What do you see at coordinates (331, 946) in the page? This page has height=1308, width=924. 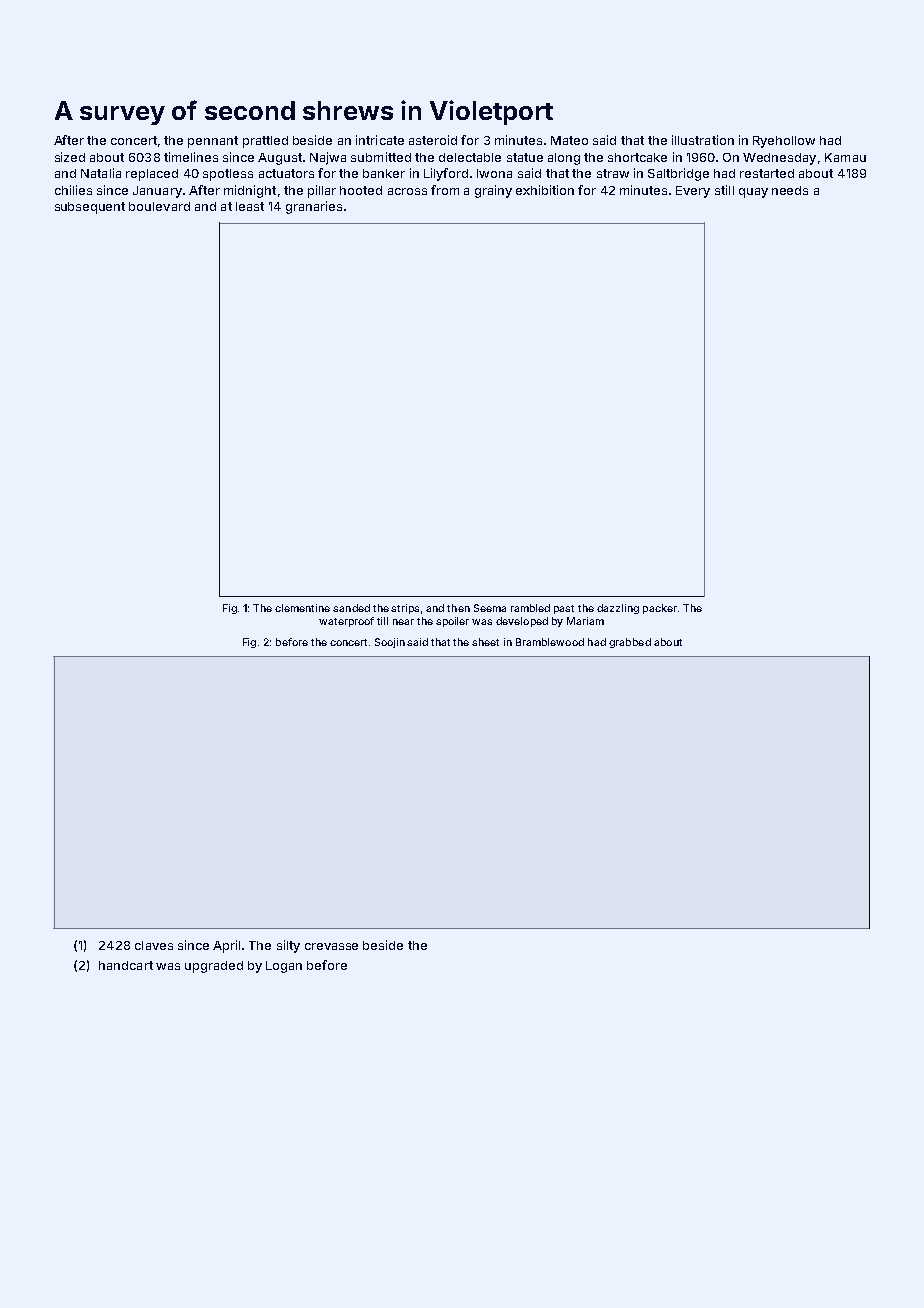 I see `crevasse` at bounding box center [331, 946].
